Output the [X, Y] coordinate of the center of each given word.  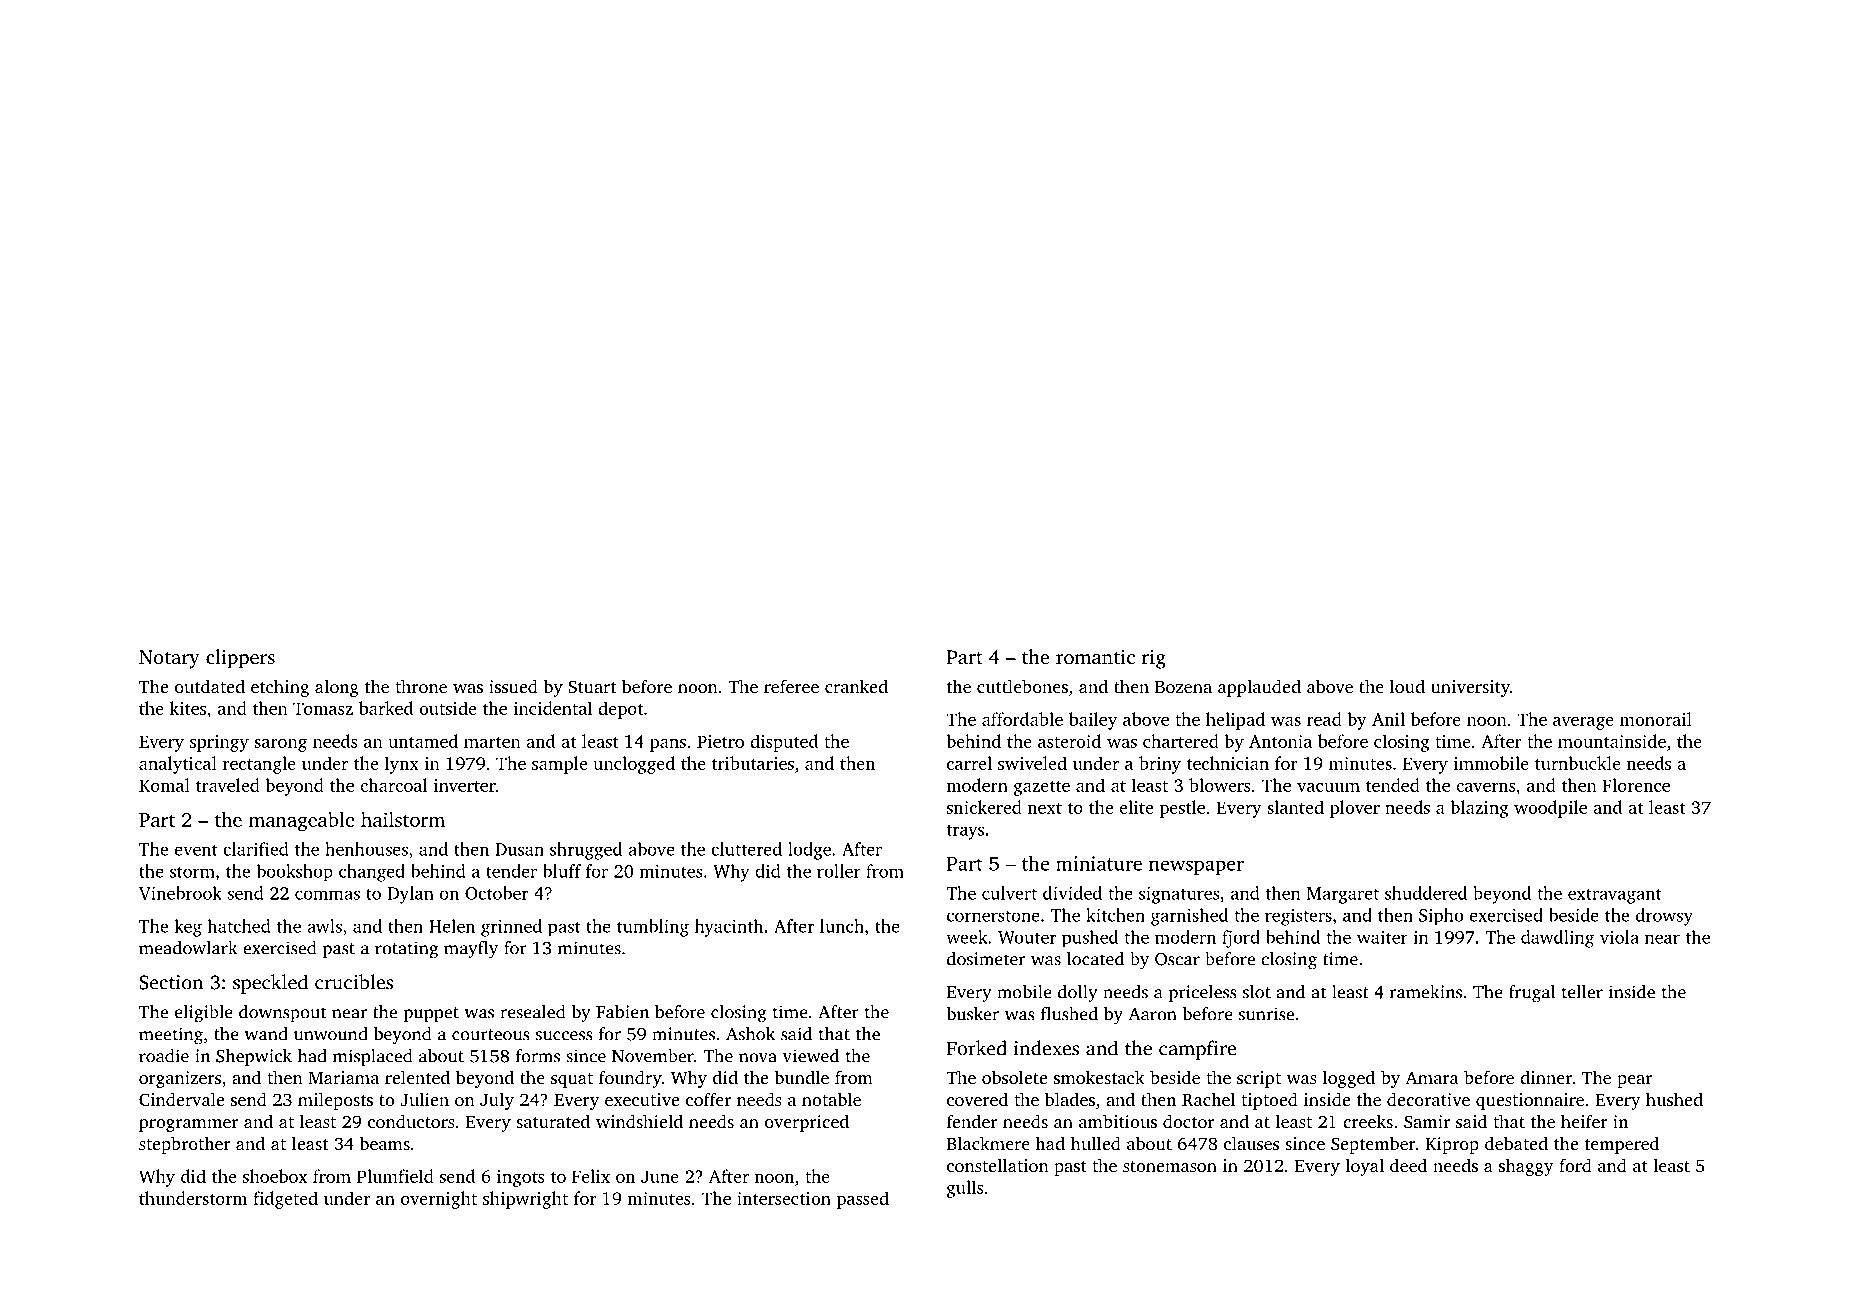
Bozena [1183, 687]
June [660, 1176]
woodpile [1550, 809]
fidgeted [285, 1200]
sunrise [1266, 1014]
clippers [240, 659]
